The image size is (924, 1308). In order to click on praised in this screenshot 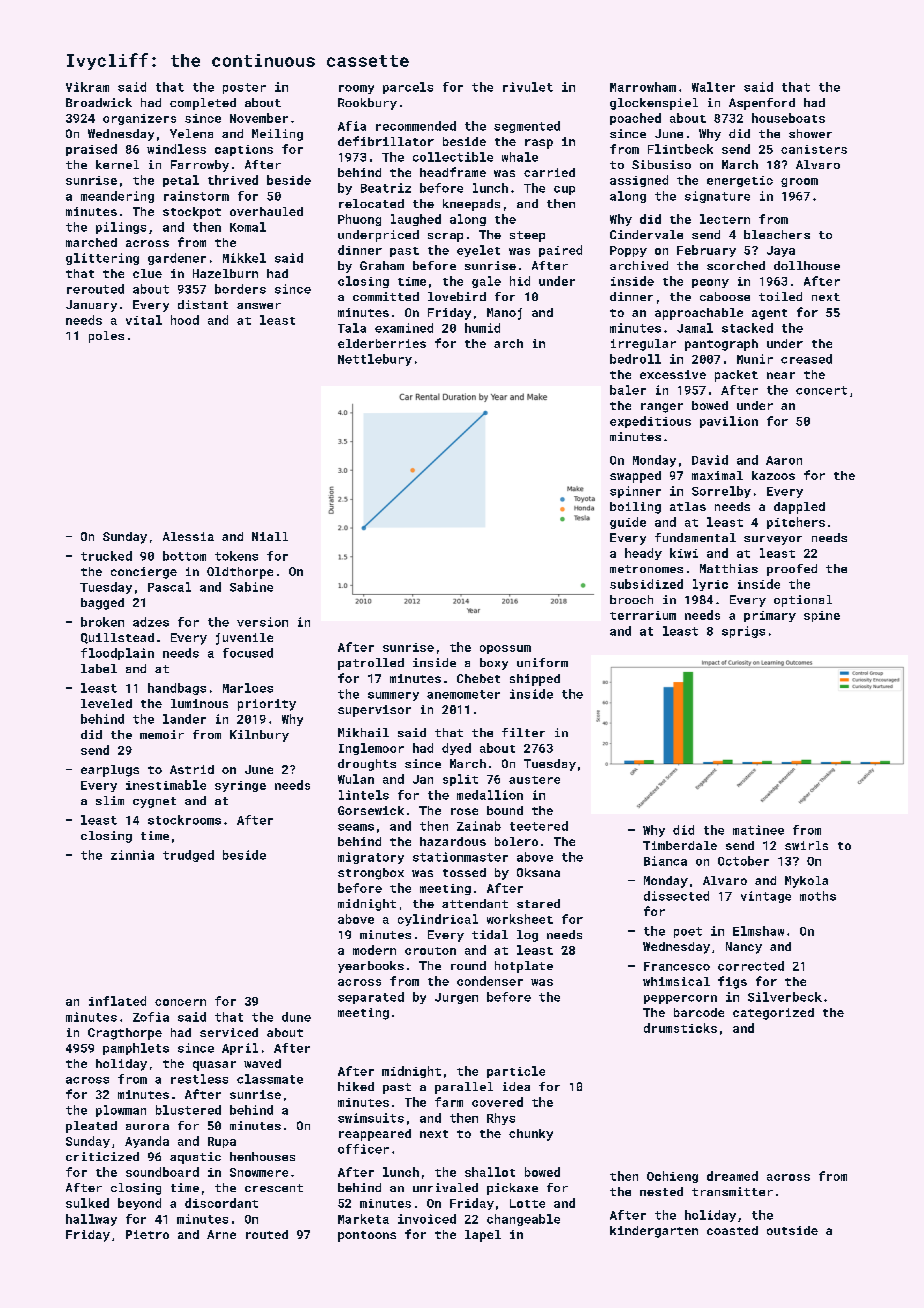, I will do `click(91, 150)`.
